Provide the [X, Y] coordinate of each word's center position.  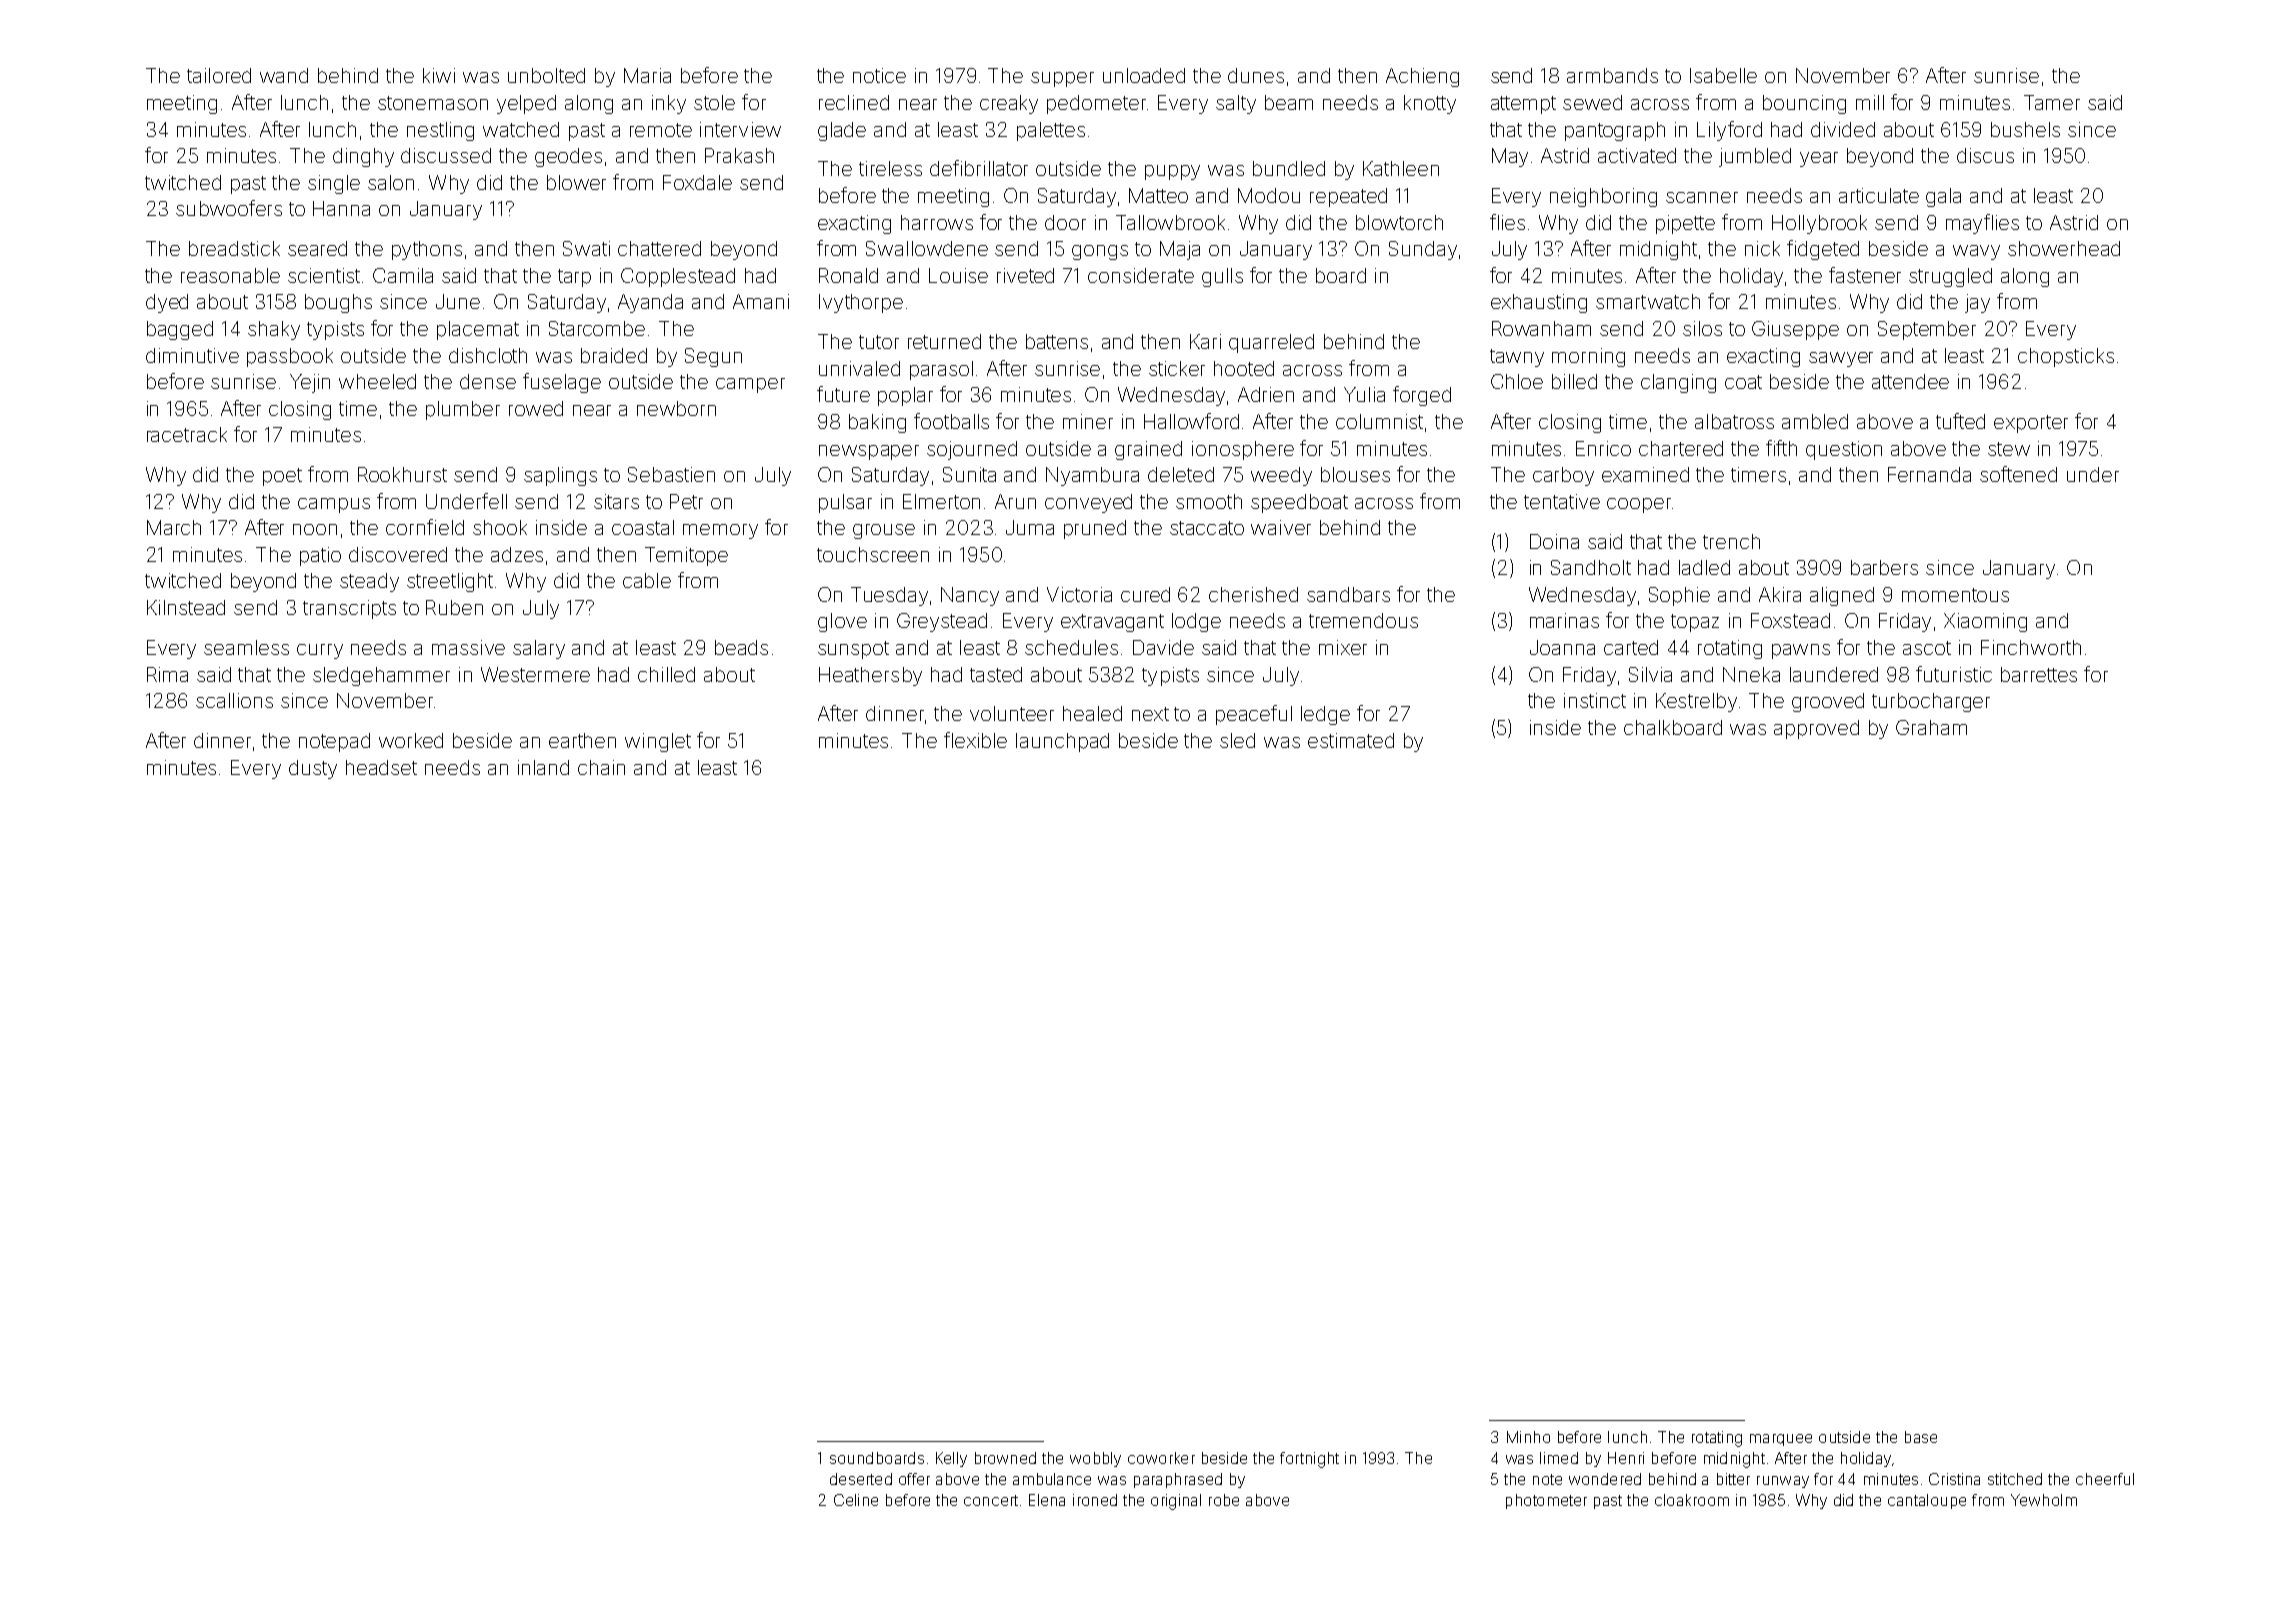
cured [1145, 594]
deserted [861, 1479]
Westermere [535, 674]
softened [2018, 474]
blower [576, 182]
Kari [1205, 341]
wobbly [1095, 1459]
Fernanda [1929, 474]
